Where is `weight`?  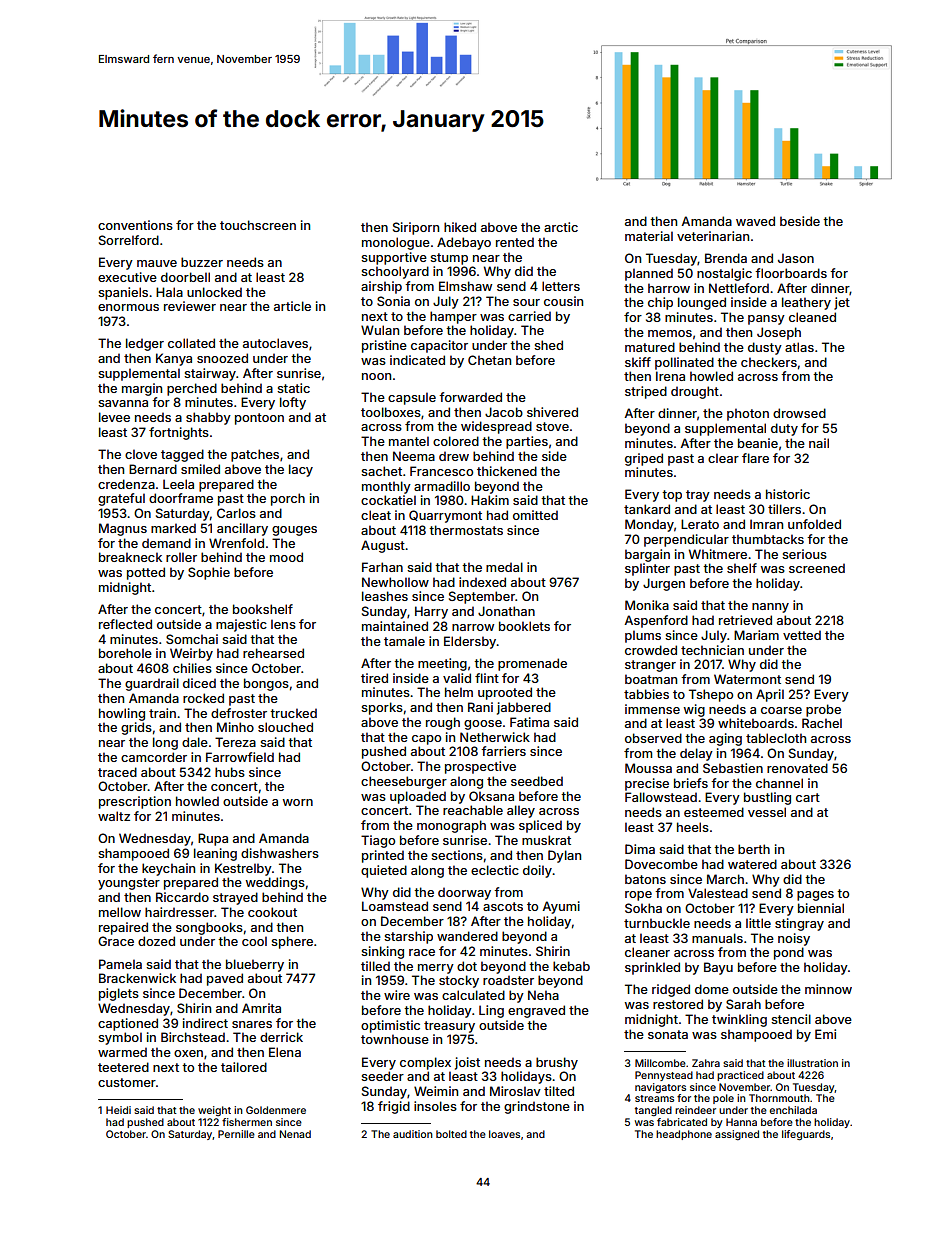 weight is located at coordinates (214, 1111).
